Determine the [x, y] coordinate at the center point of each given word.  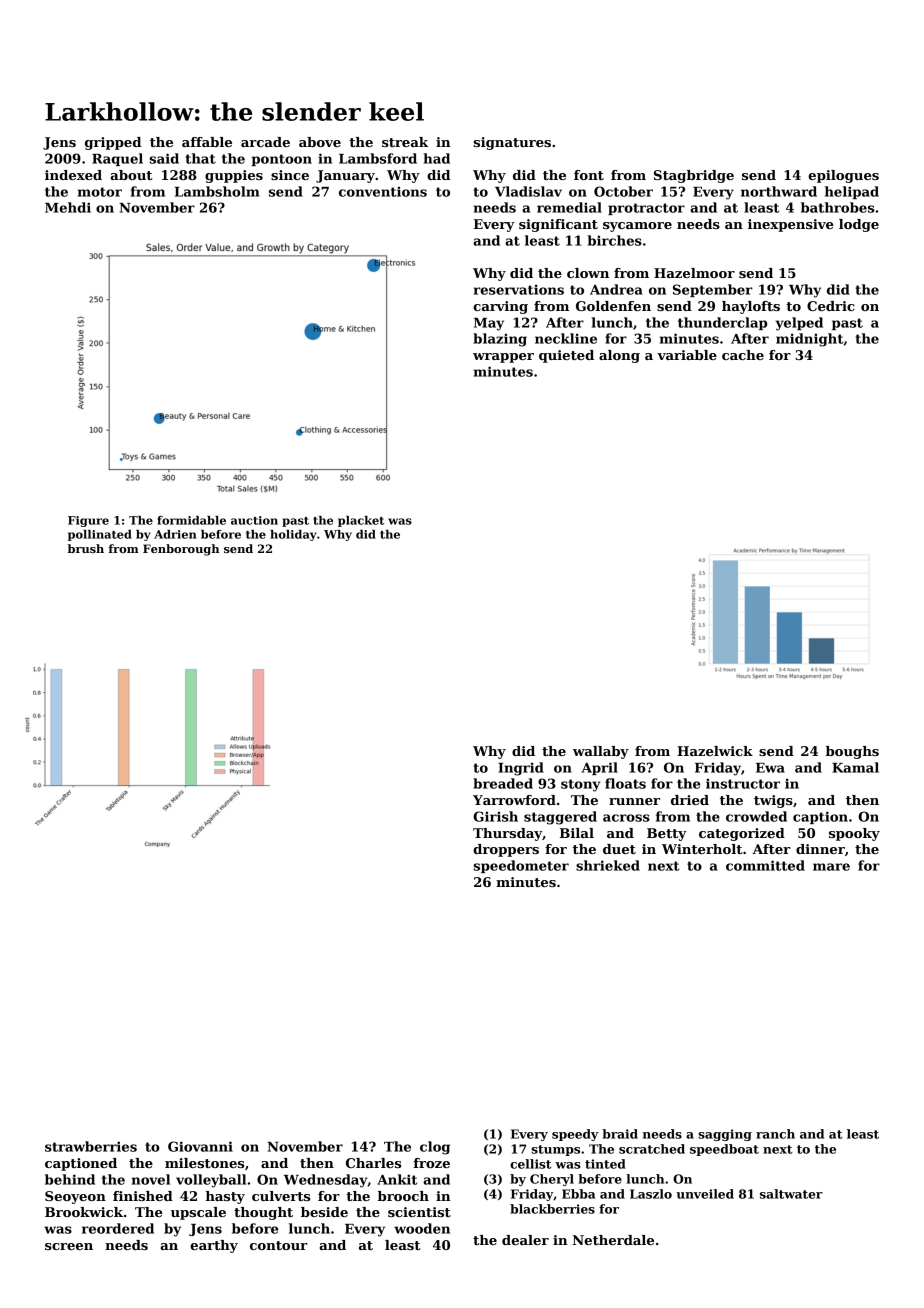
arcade [265, 142]
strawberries [91, 1146]
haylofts [751, 307]
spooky [854, 834]
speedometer [521, 866]
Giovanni [200, 1146]
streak [405, 142]
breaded [503, 783]
